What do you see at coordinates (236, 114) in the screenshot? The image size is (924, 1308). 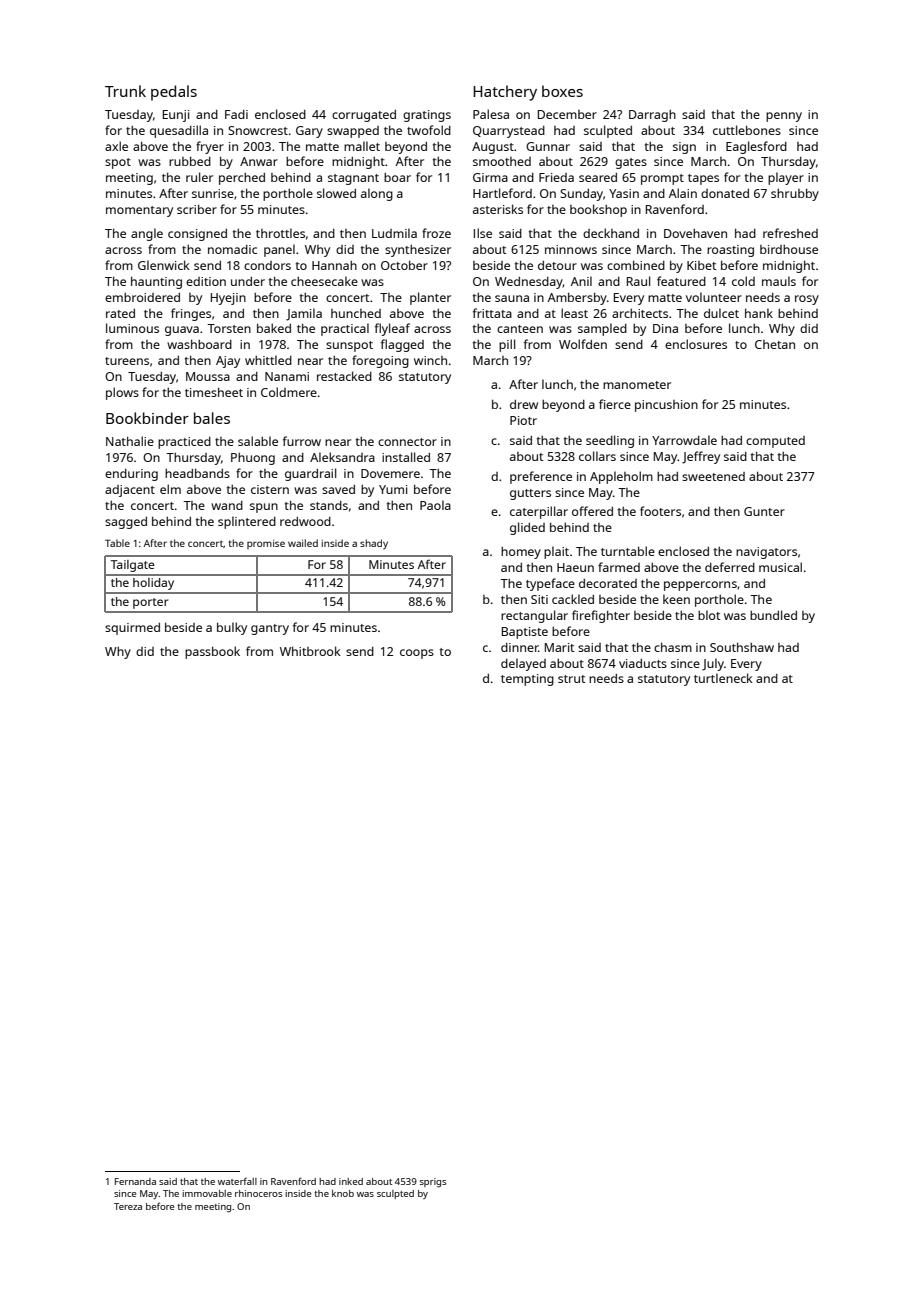 I see `Fadi` at bounding box center [236, 114].
